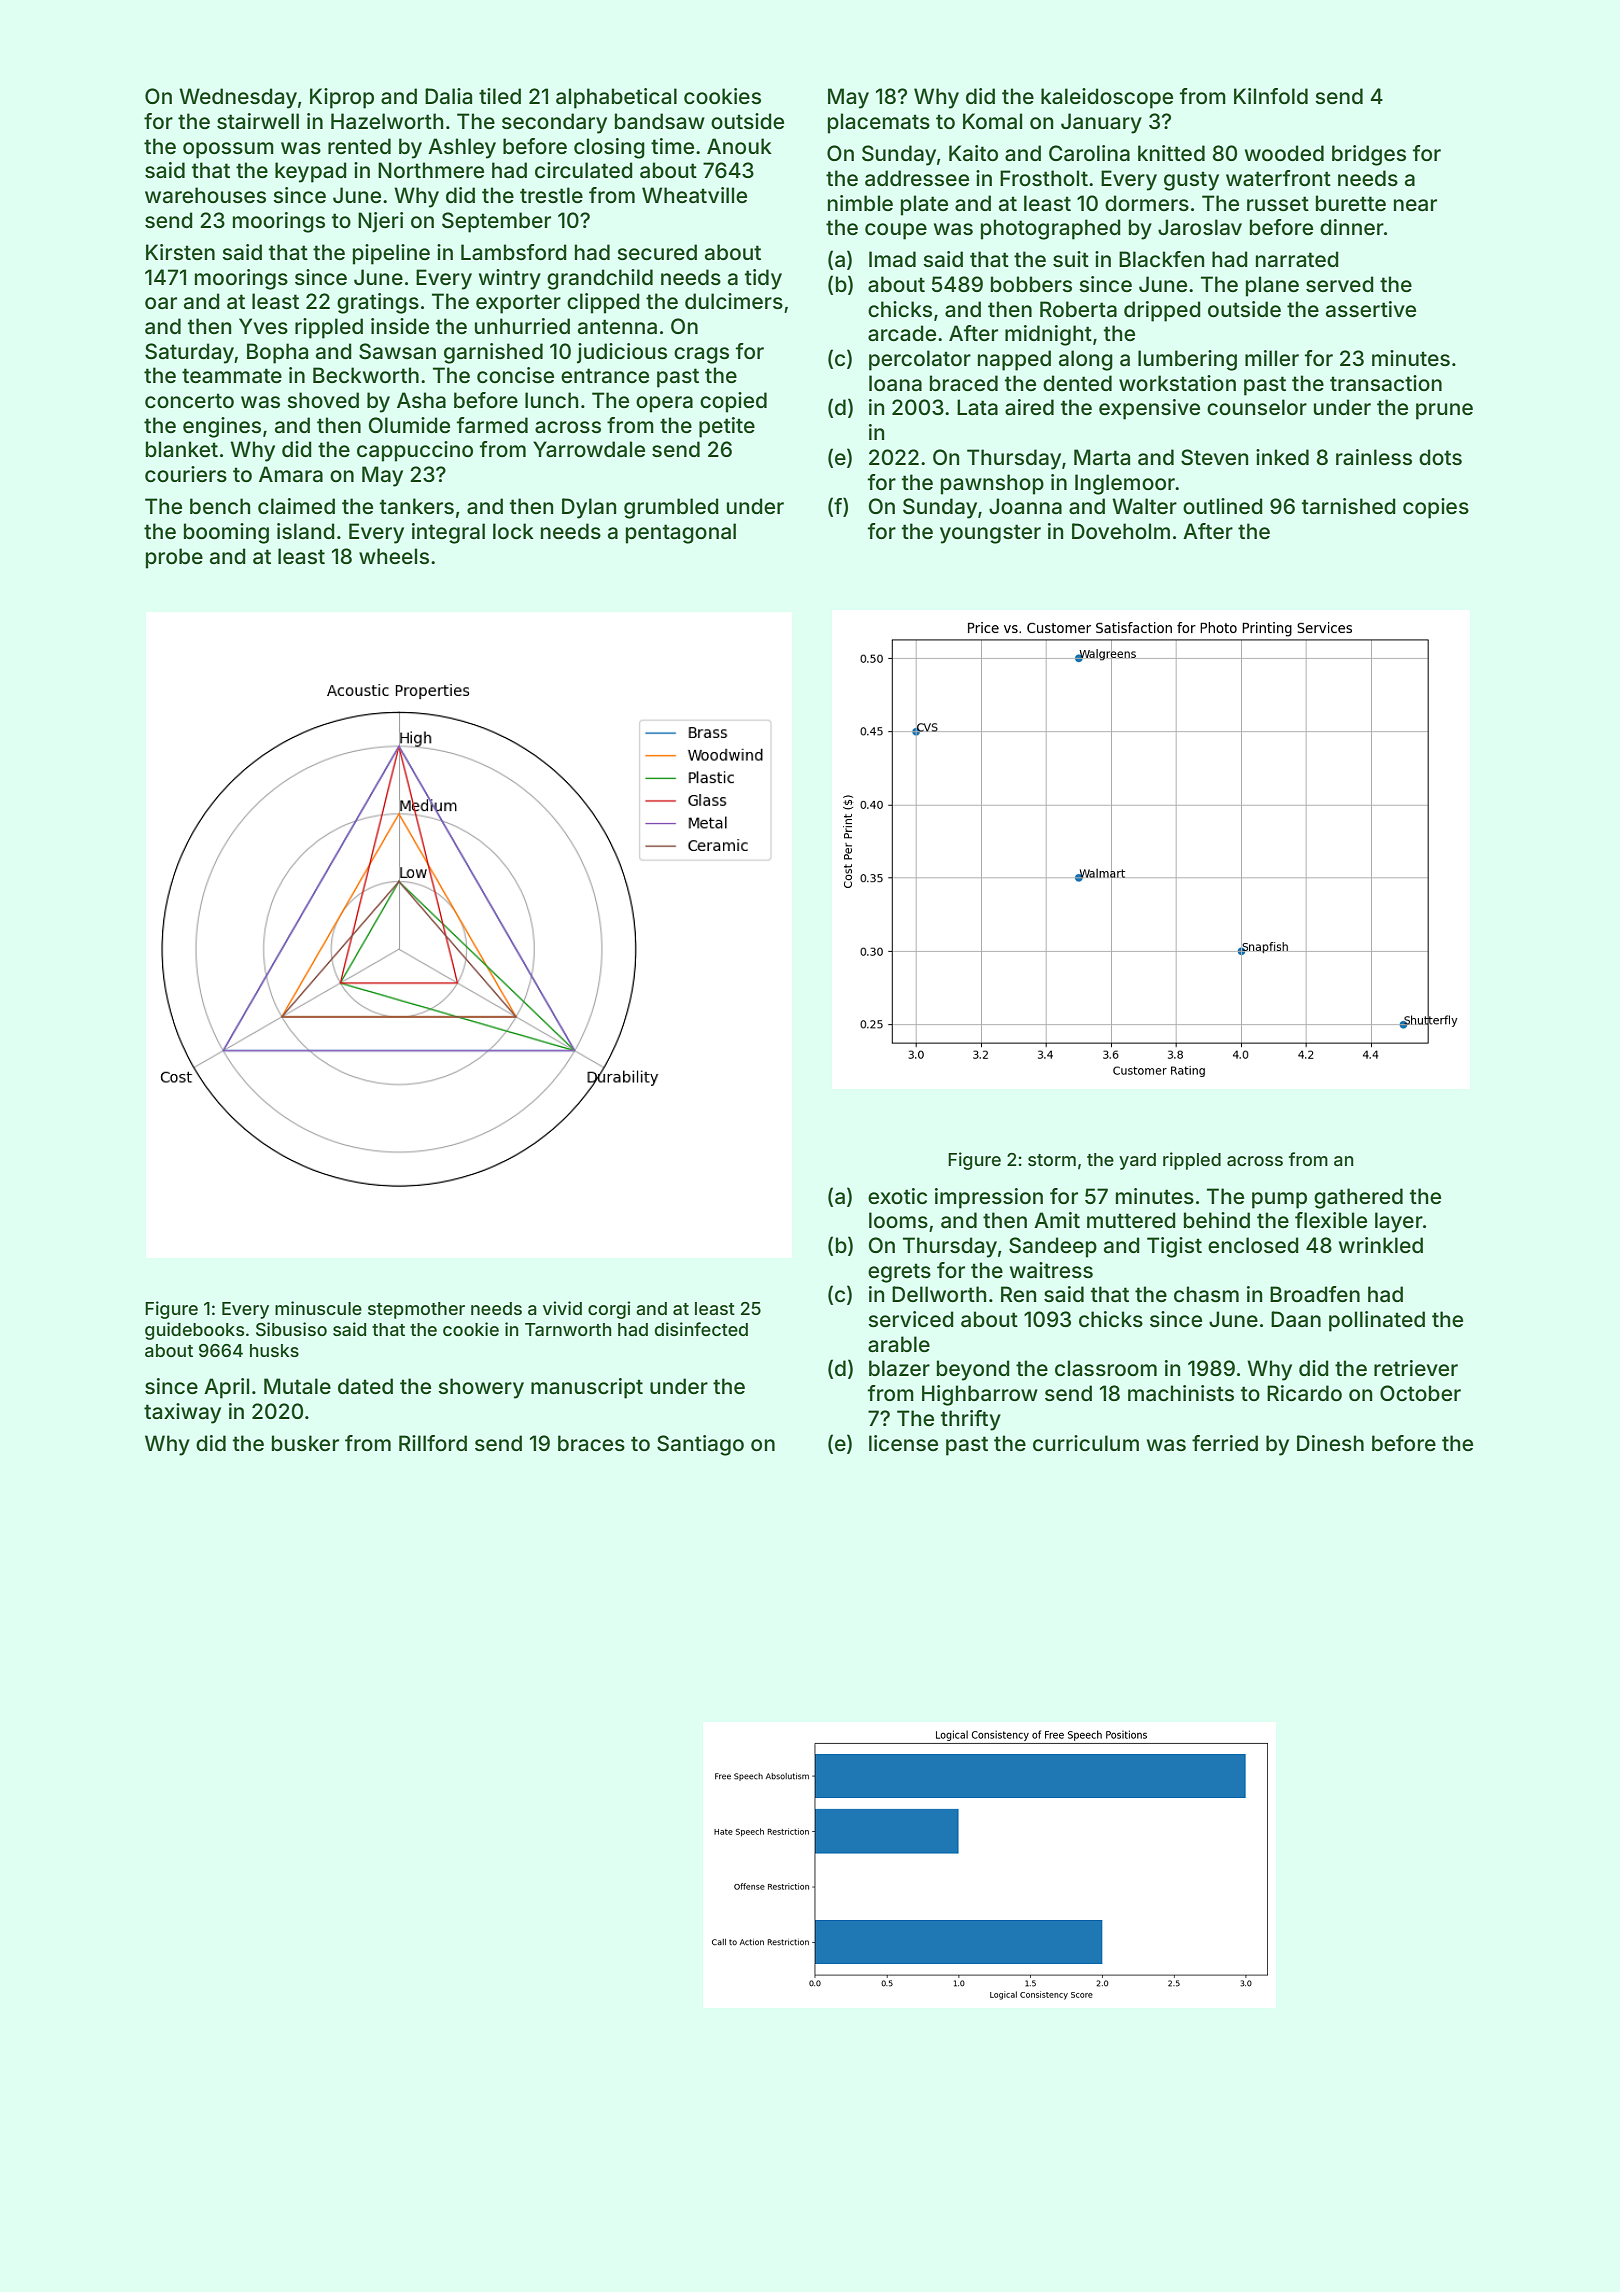 Image resolution: width=1620 pixels, height=2292 pixels. I want to click on Kilnfold, so click(1271, 96).
